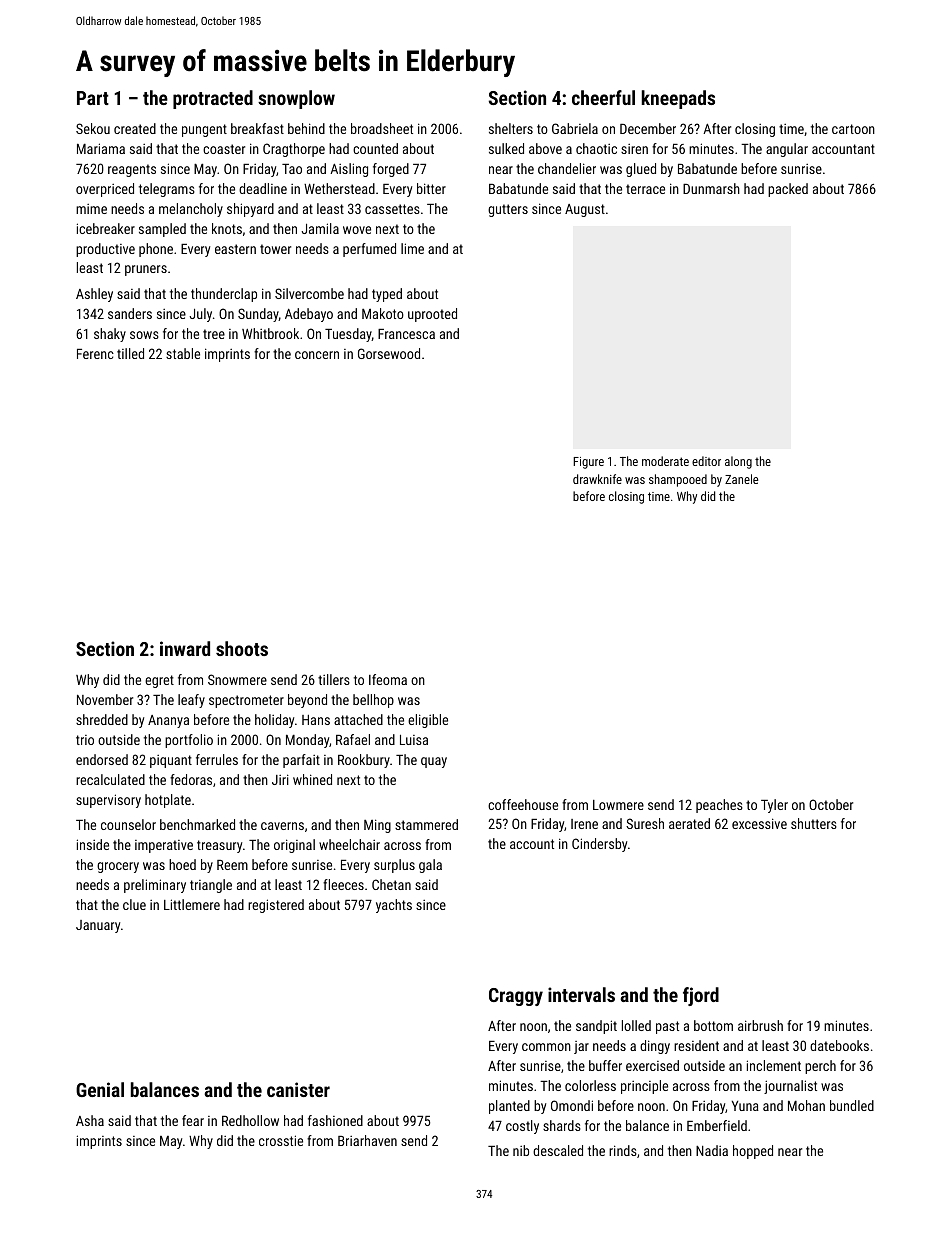 This page has width=952, height=1233. I want to click on cartoon, so click(853, 129).
